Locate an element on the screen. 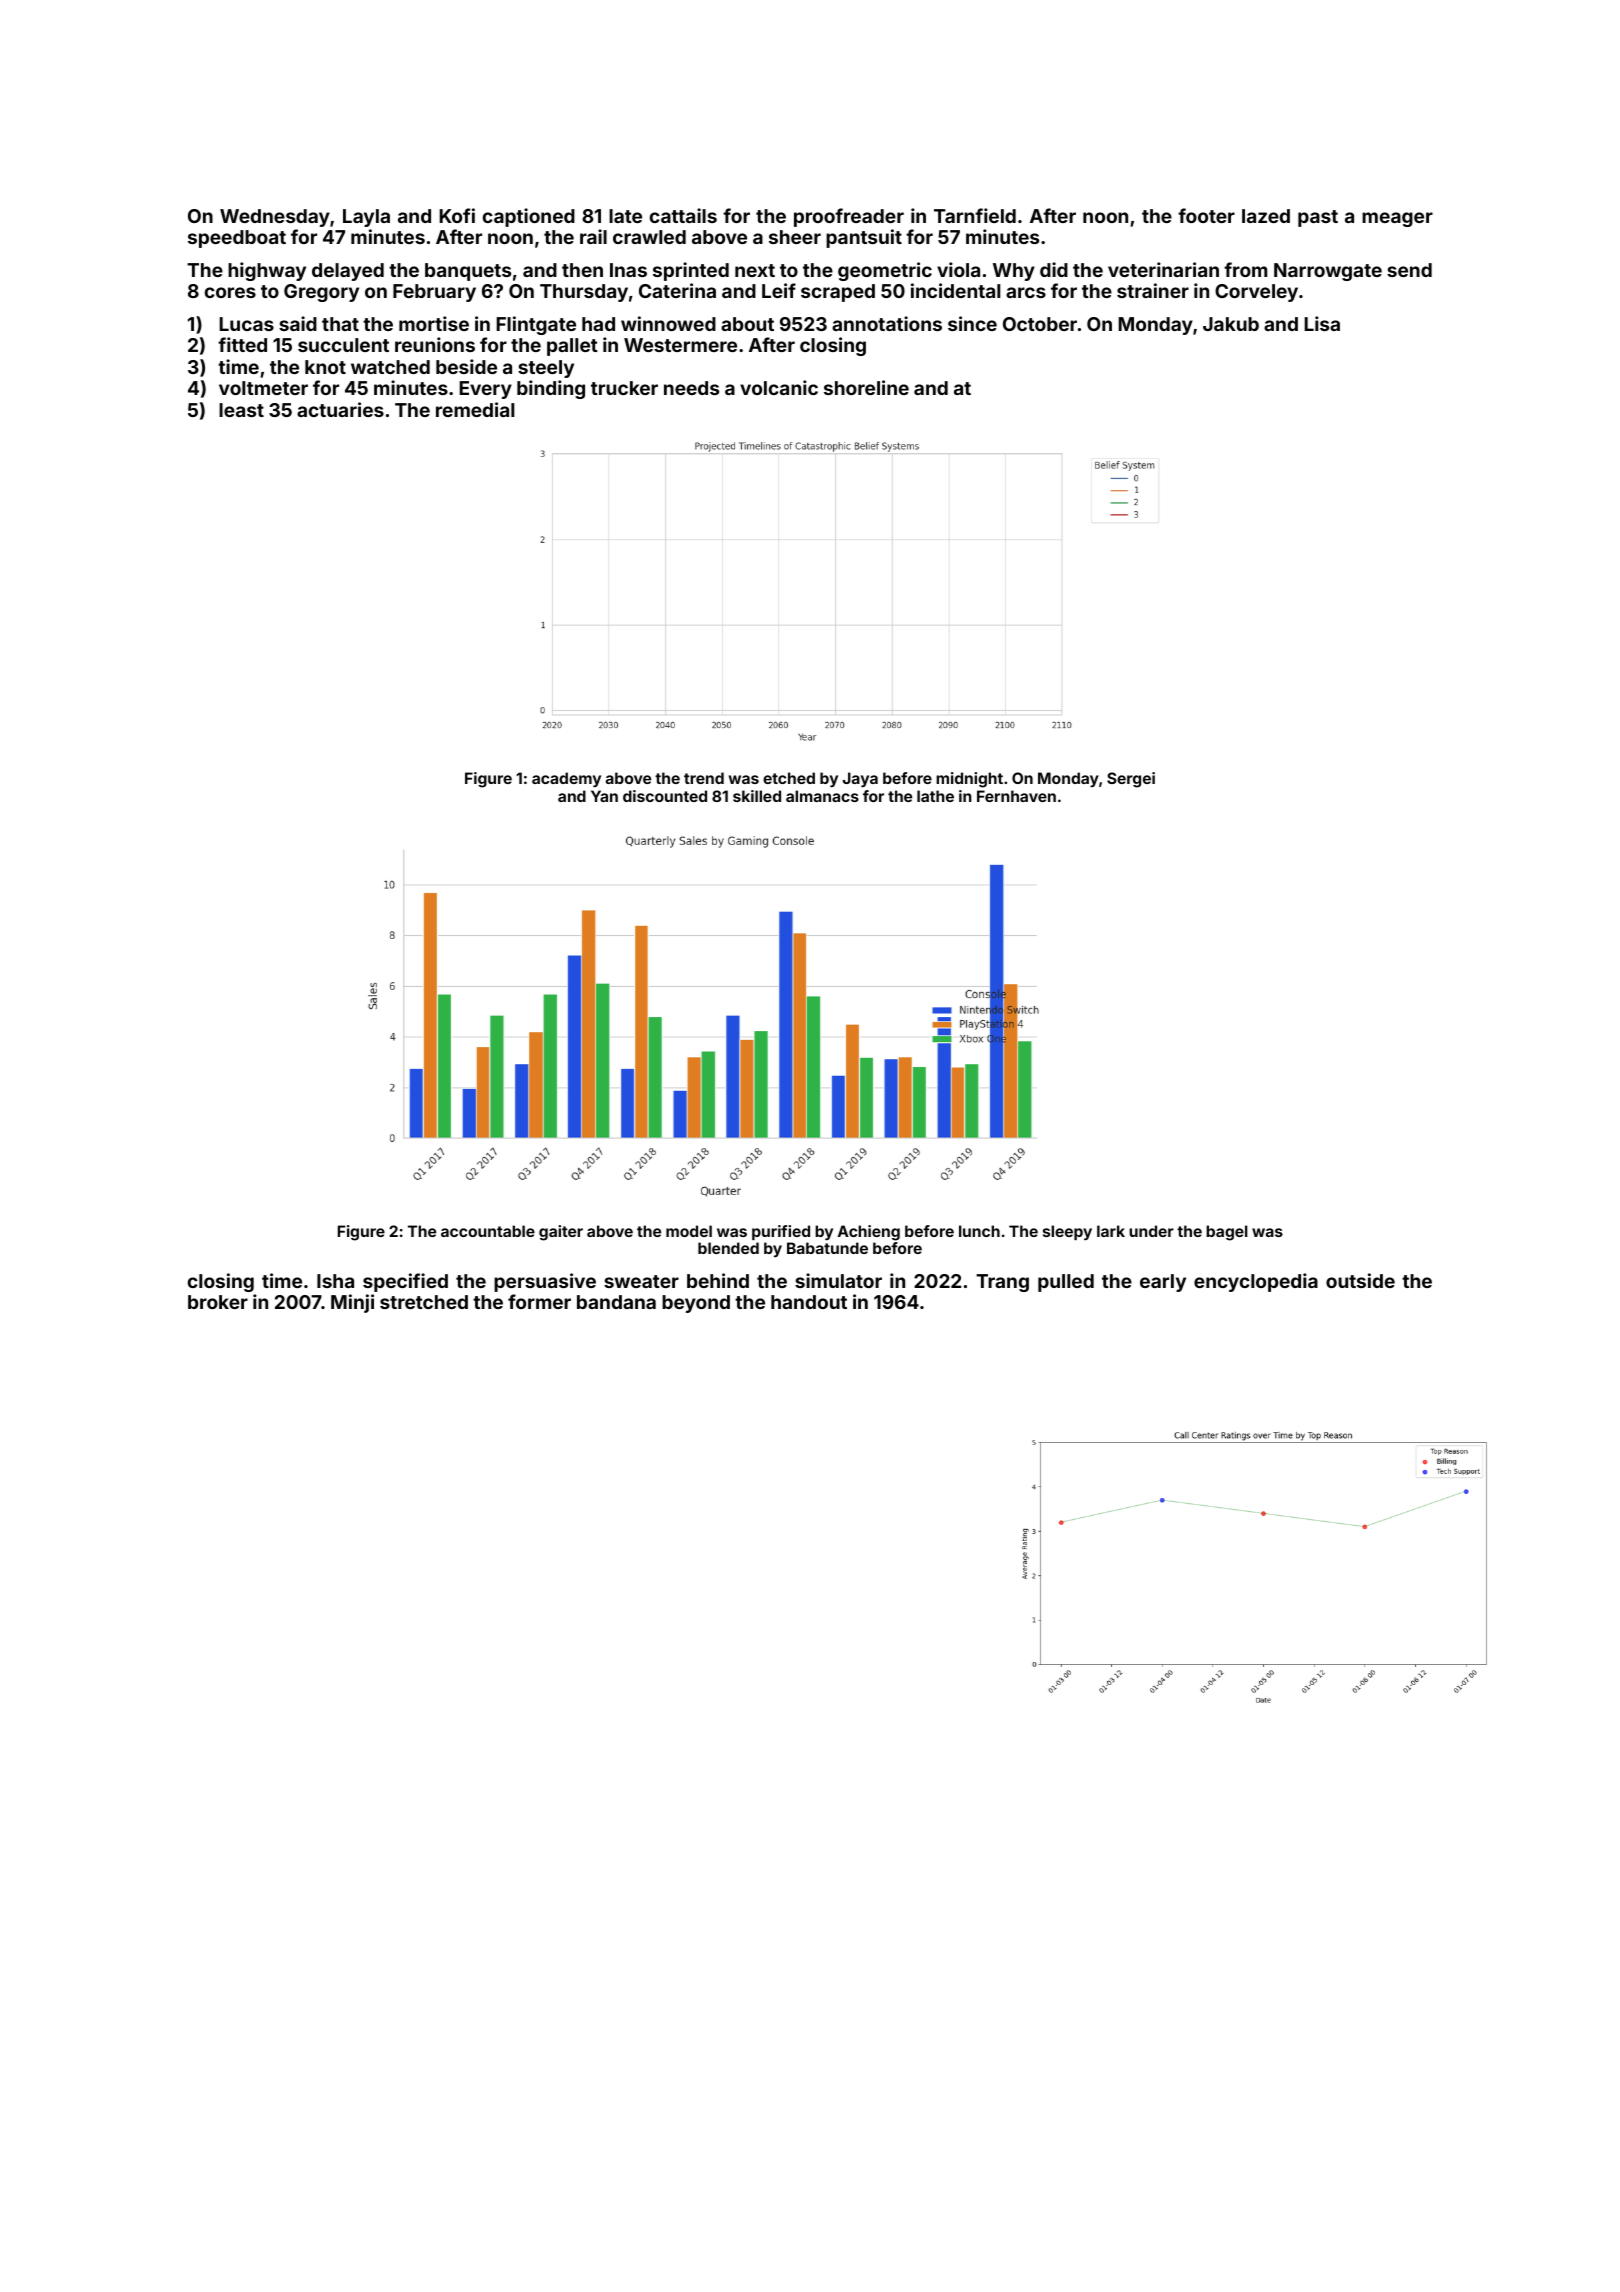 The image size is (1620, 2292). volcanic is located at coordinates (779, 387).
